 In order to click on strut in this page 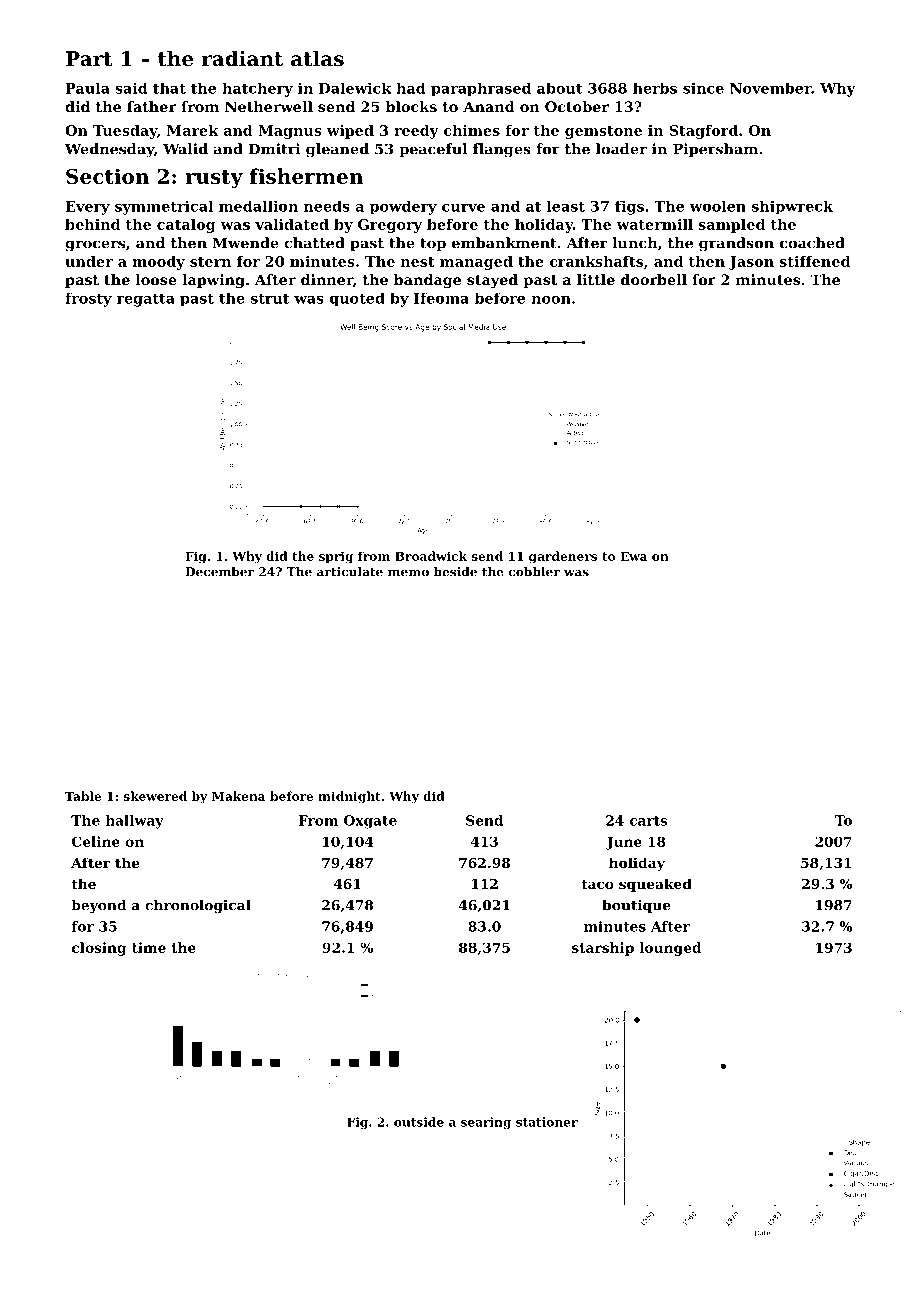, I will do `click(270, 298)`.
